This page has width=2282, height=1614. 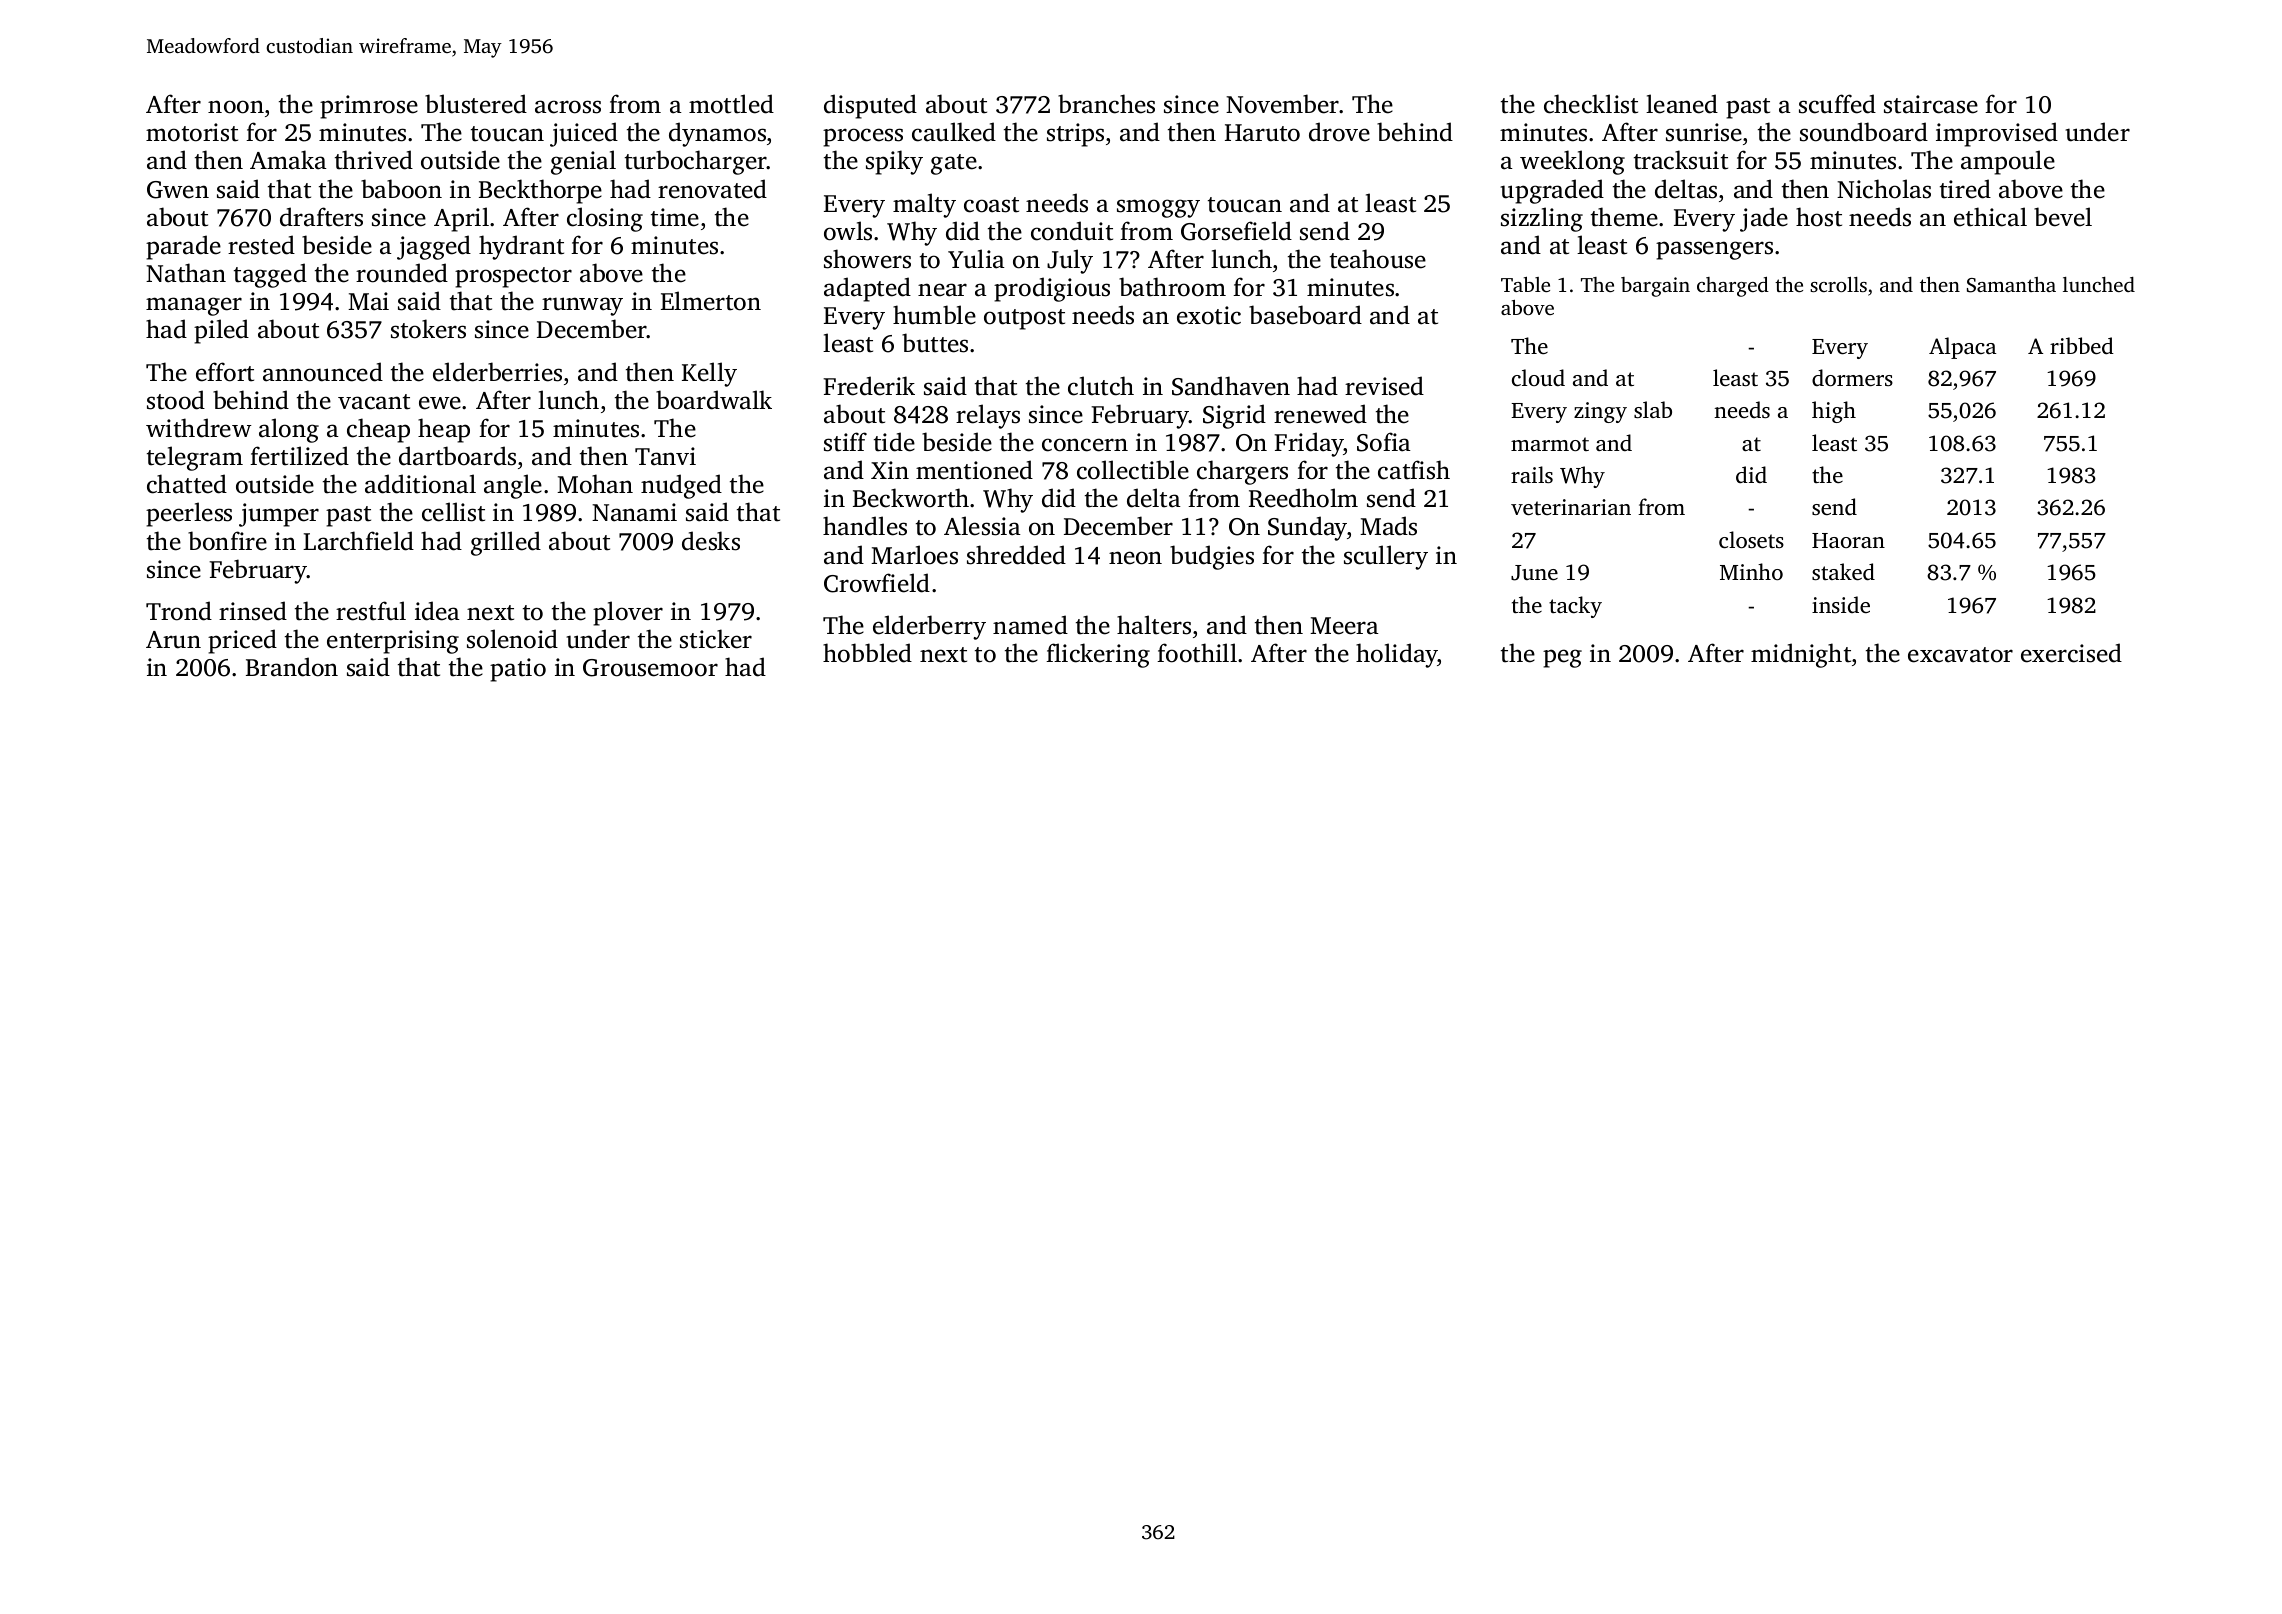 I want to click on midnight, so click(x=1801, y=655).
